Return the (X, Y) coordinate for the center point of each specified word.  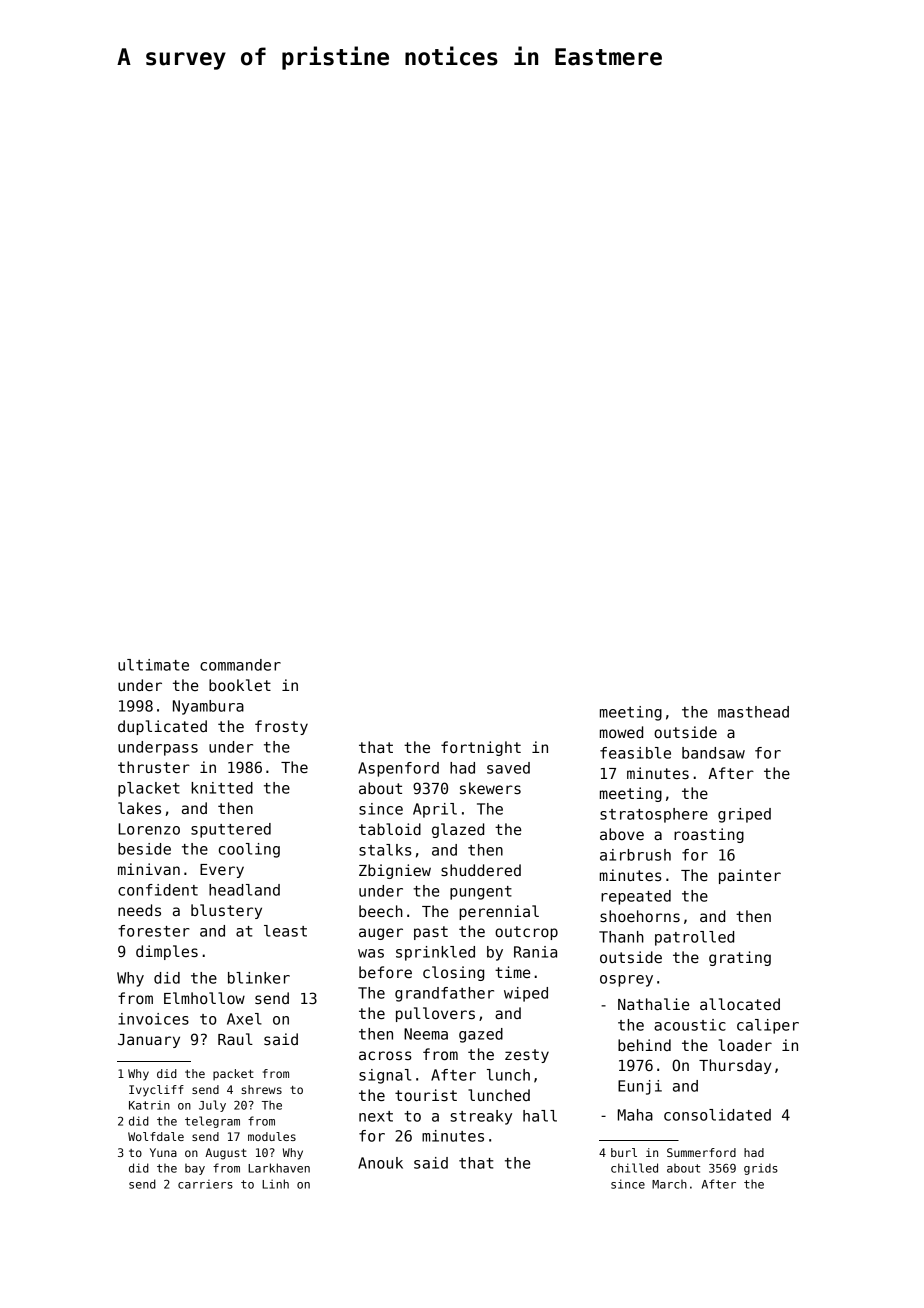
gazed (481, 1035)
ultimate (153, 665)
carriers (205, 1184)
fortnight (481, 748)
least (285, 931)
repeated (636, 897)
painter (750, 876)
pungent (481, 893)
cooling (249, 850)
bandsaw (713, 753)
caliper (768, 1026)
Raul (235, 1039)
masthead (753, 712)
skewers (490, 788)
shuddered (481, 870)
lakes (139, 808)
